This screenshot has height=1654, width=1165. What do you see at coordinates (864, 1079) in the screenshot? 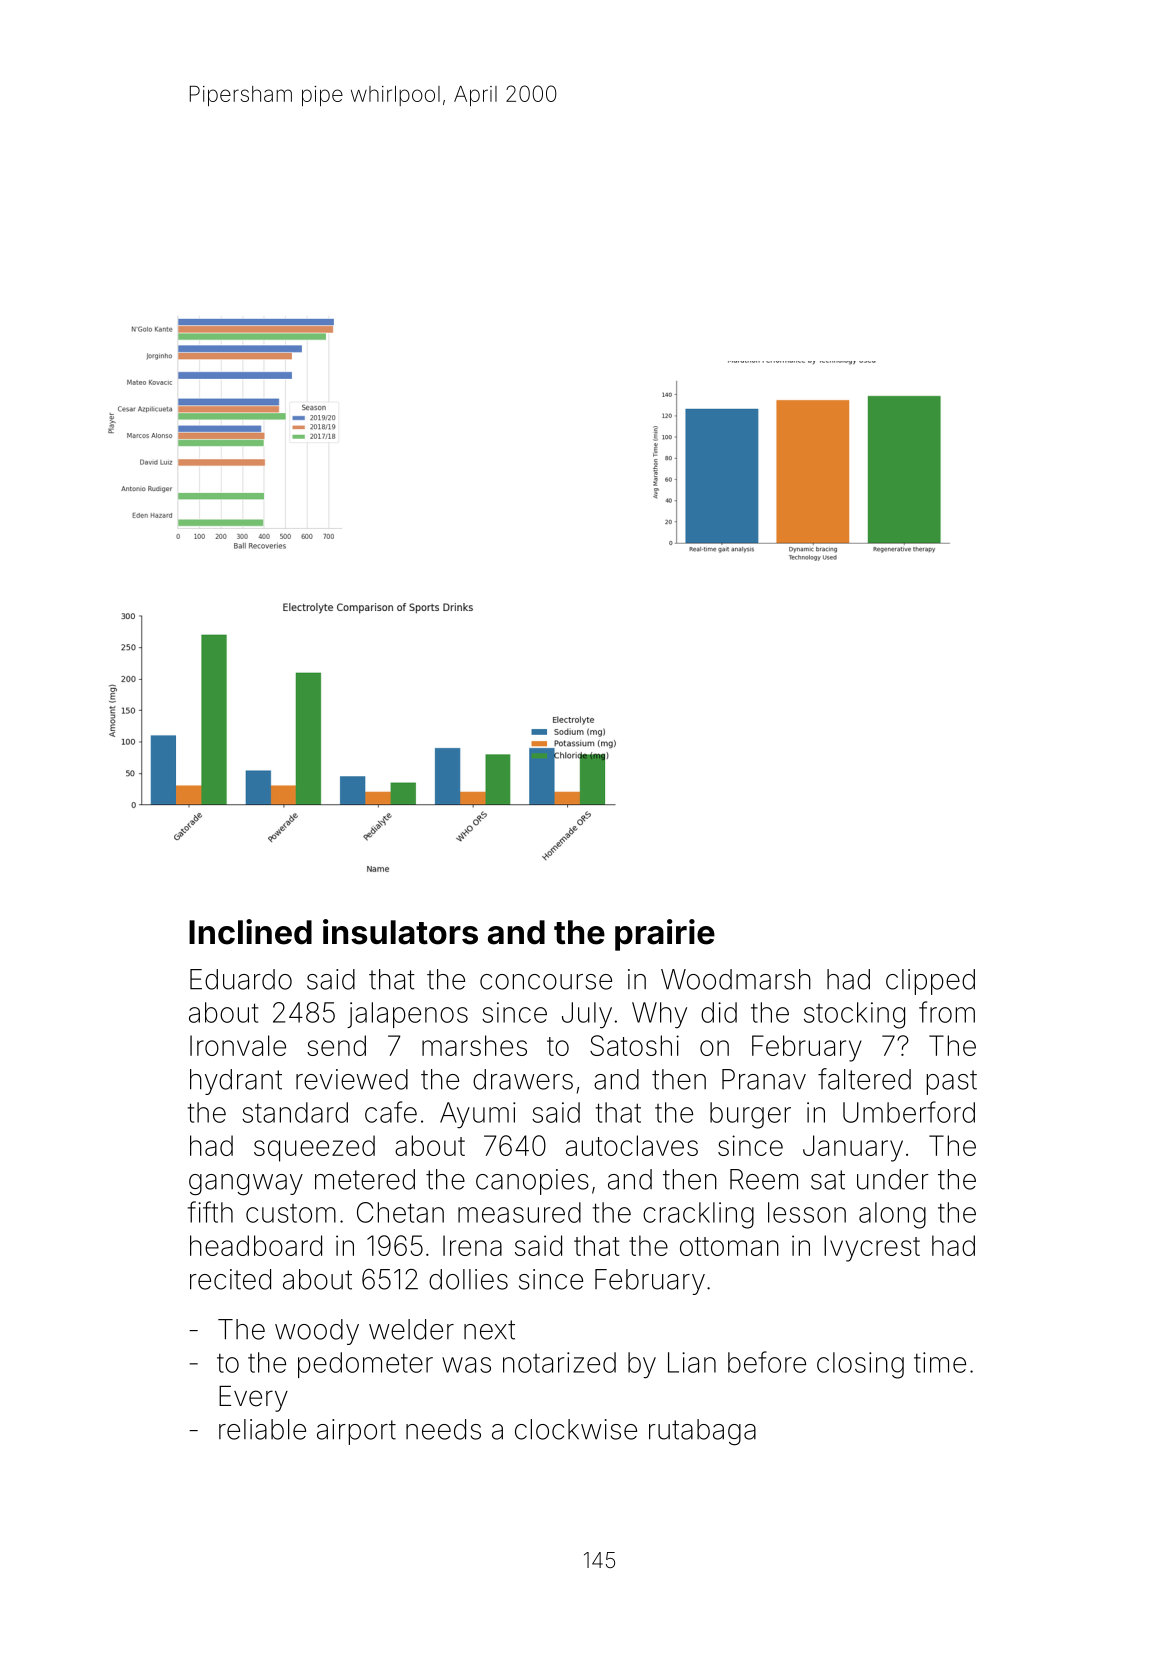
I see `faltered` at bounding box center [864, 1079].
